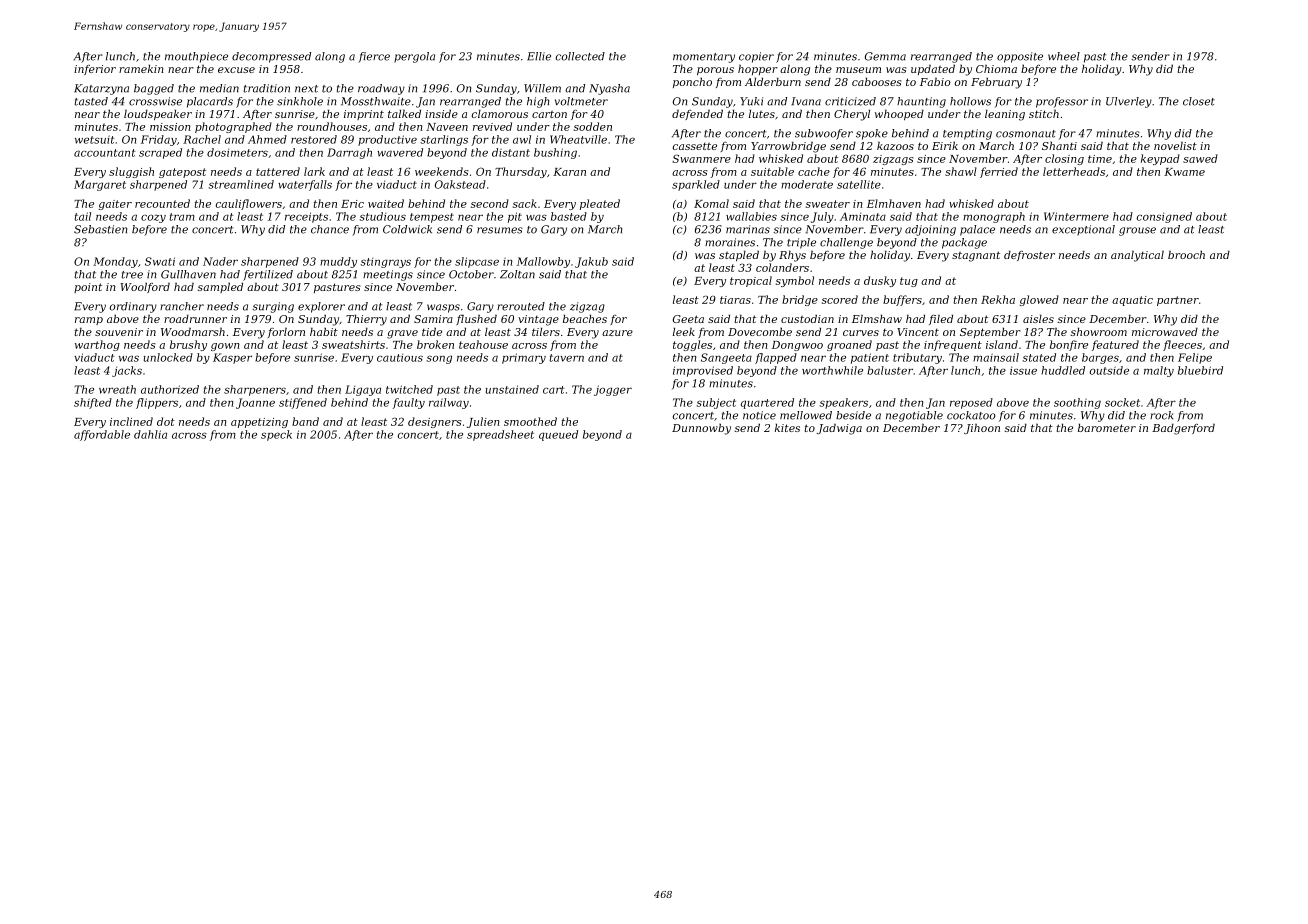 The width and height of the screenshot is (1308, 924). What do you see at coordinates (558, 435) in the screenshot?
I see `queued` at bounding box center [558, 435].
